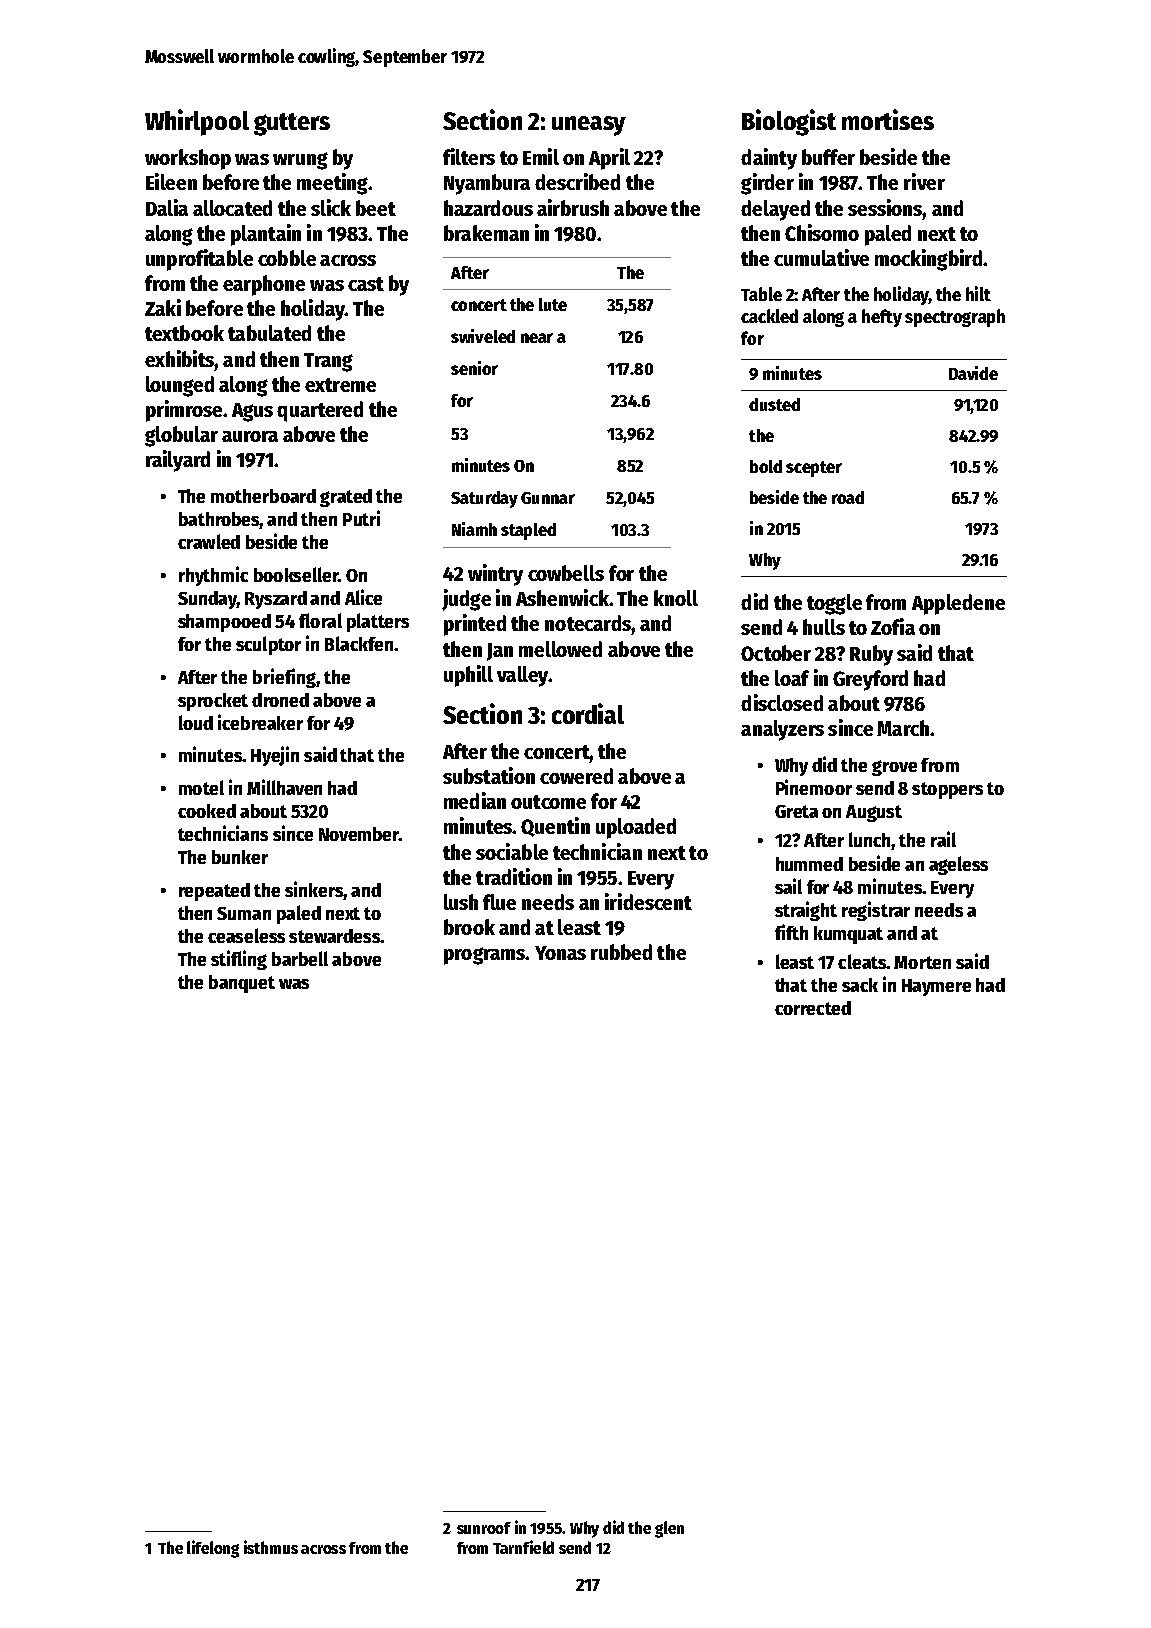  What do you see at coordinates (589, 126) in the screenshot?
I see `uneasy` at bounding box center [589, 126].
